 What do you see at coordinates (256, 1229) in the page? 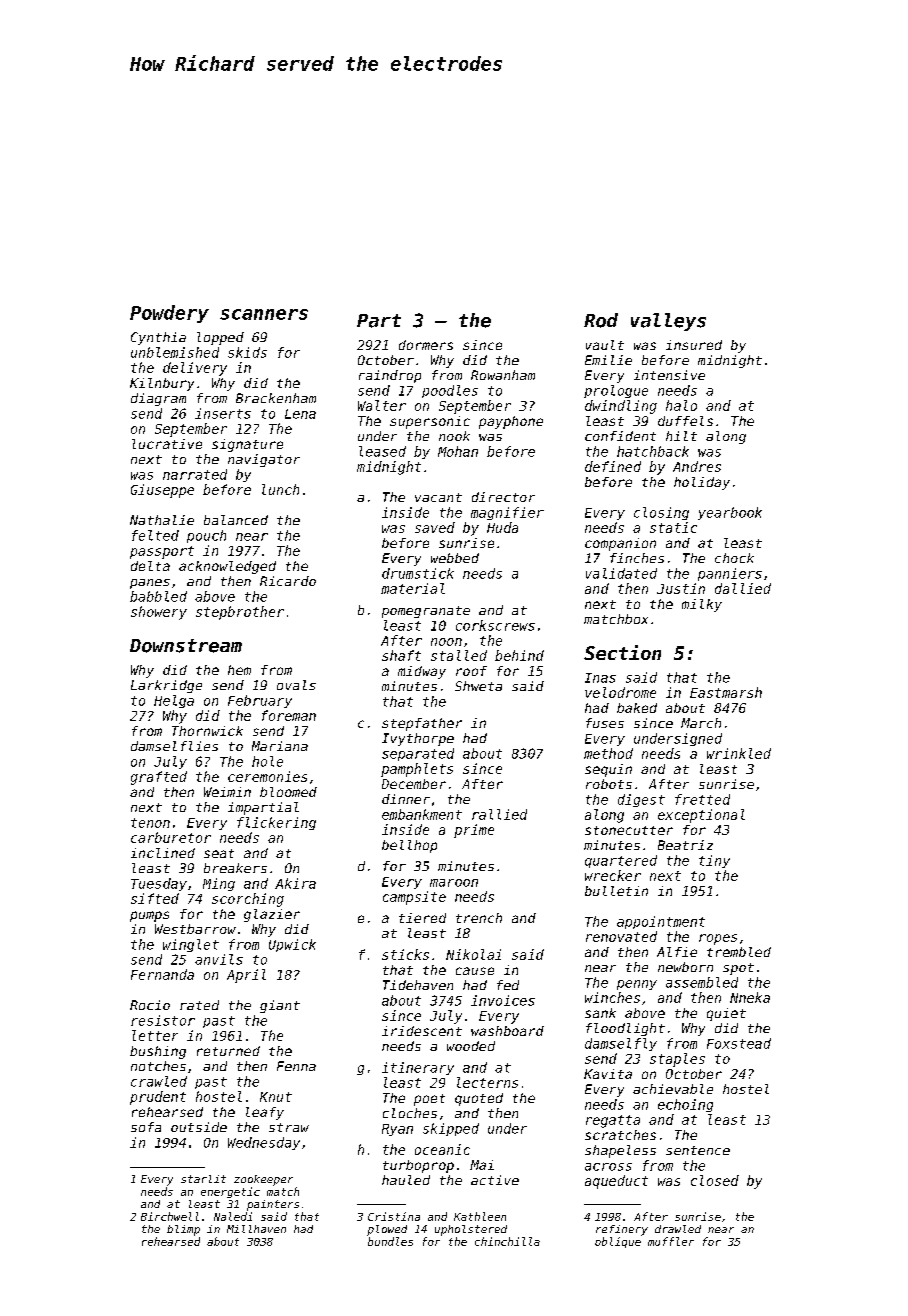
I see `Millhaven` at bounding box center [256, 1229].
